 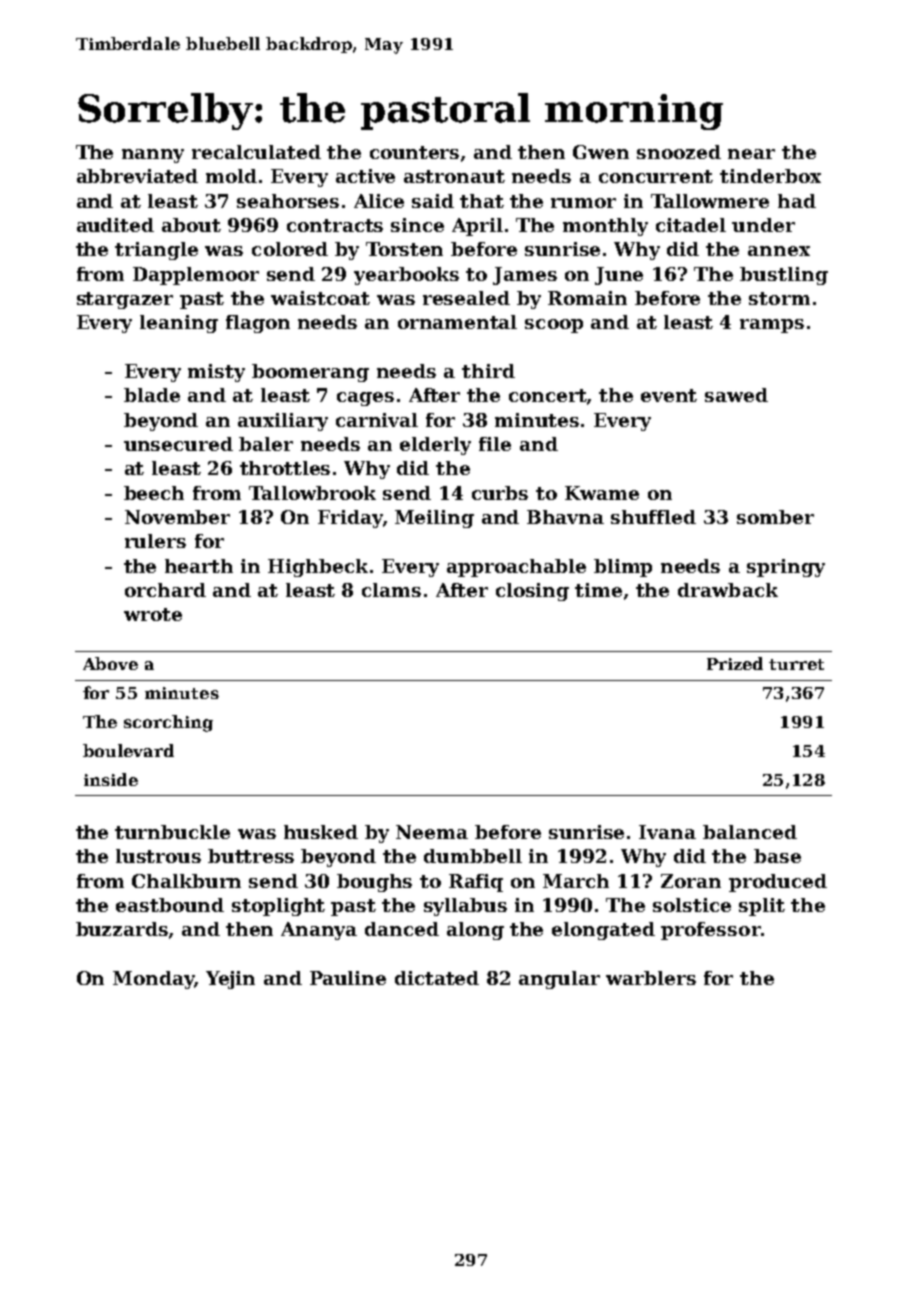 What do you see at coordinates (177, 517) in the screenshot?
I see `November` at bounding box center [177, 517].
